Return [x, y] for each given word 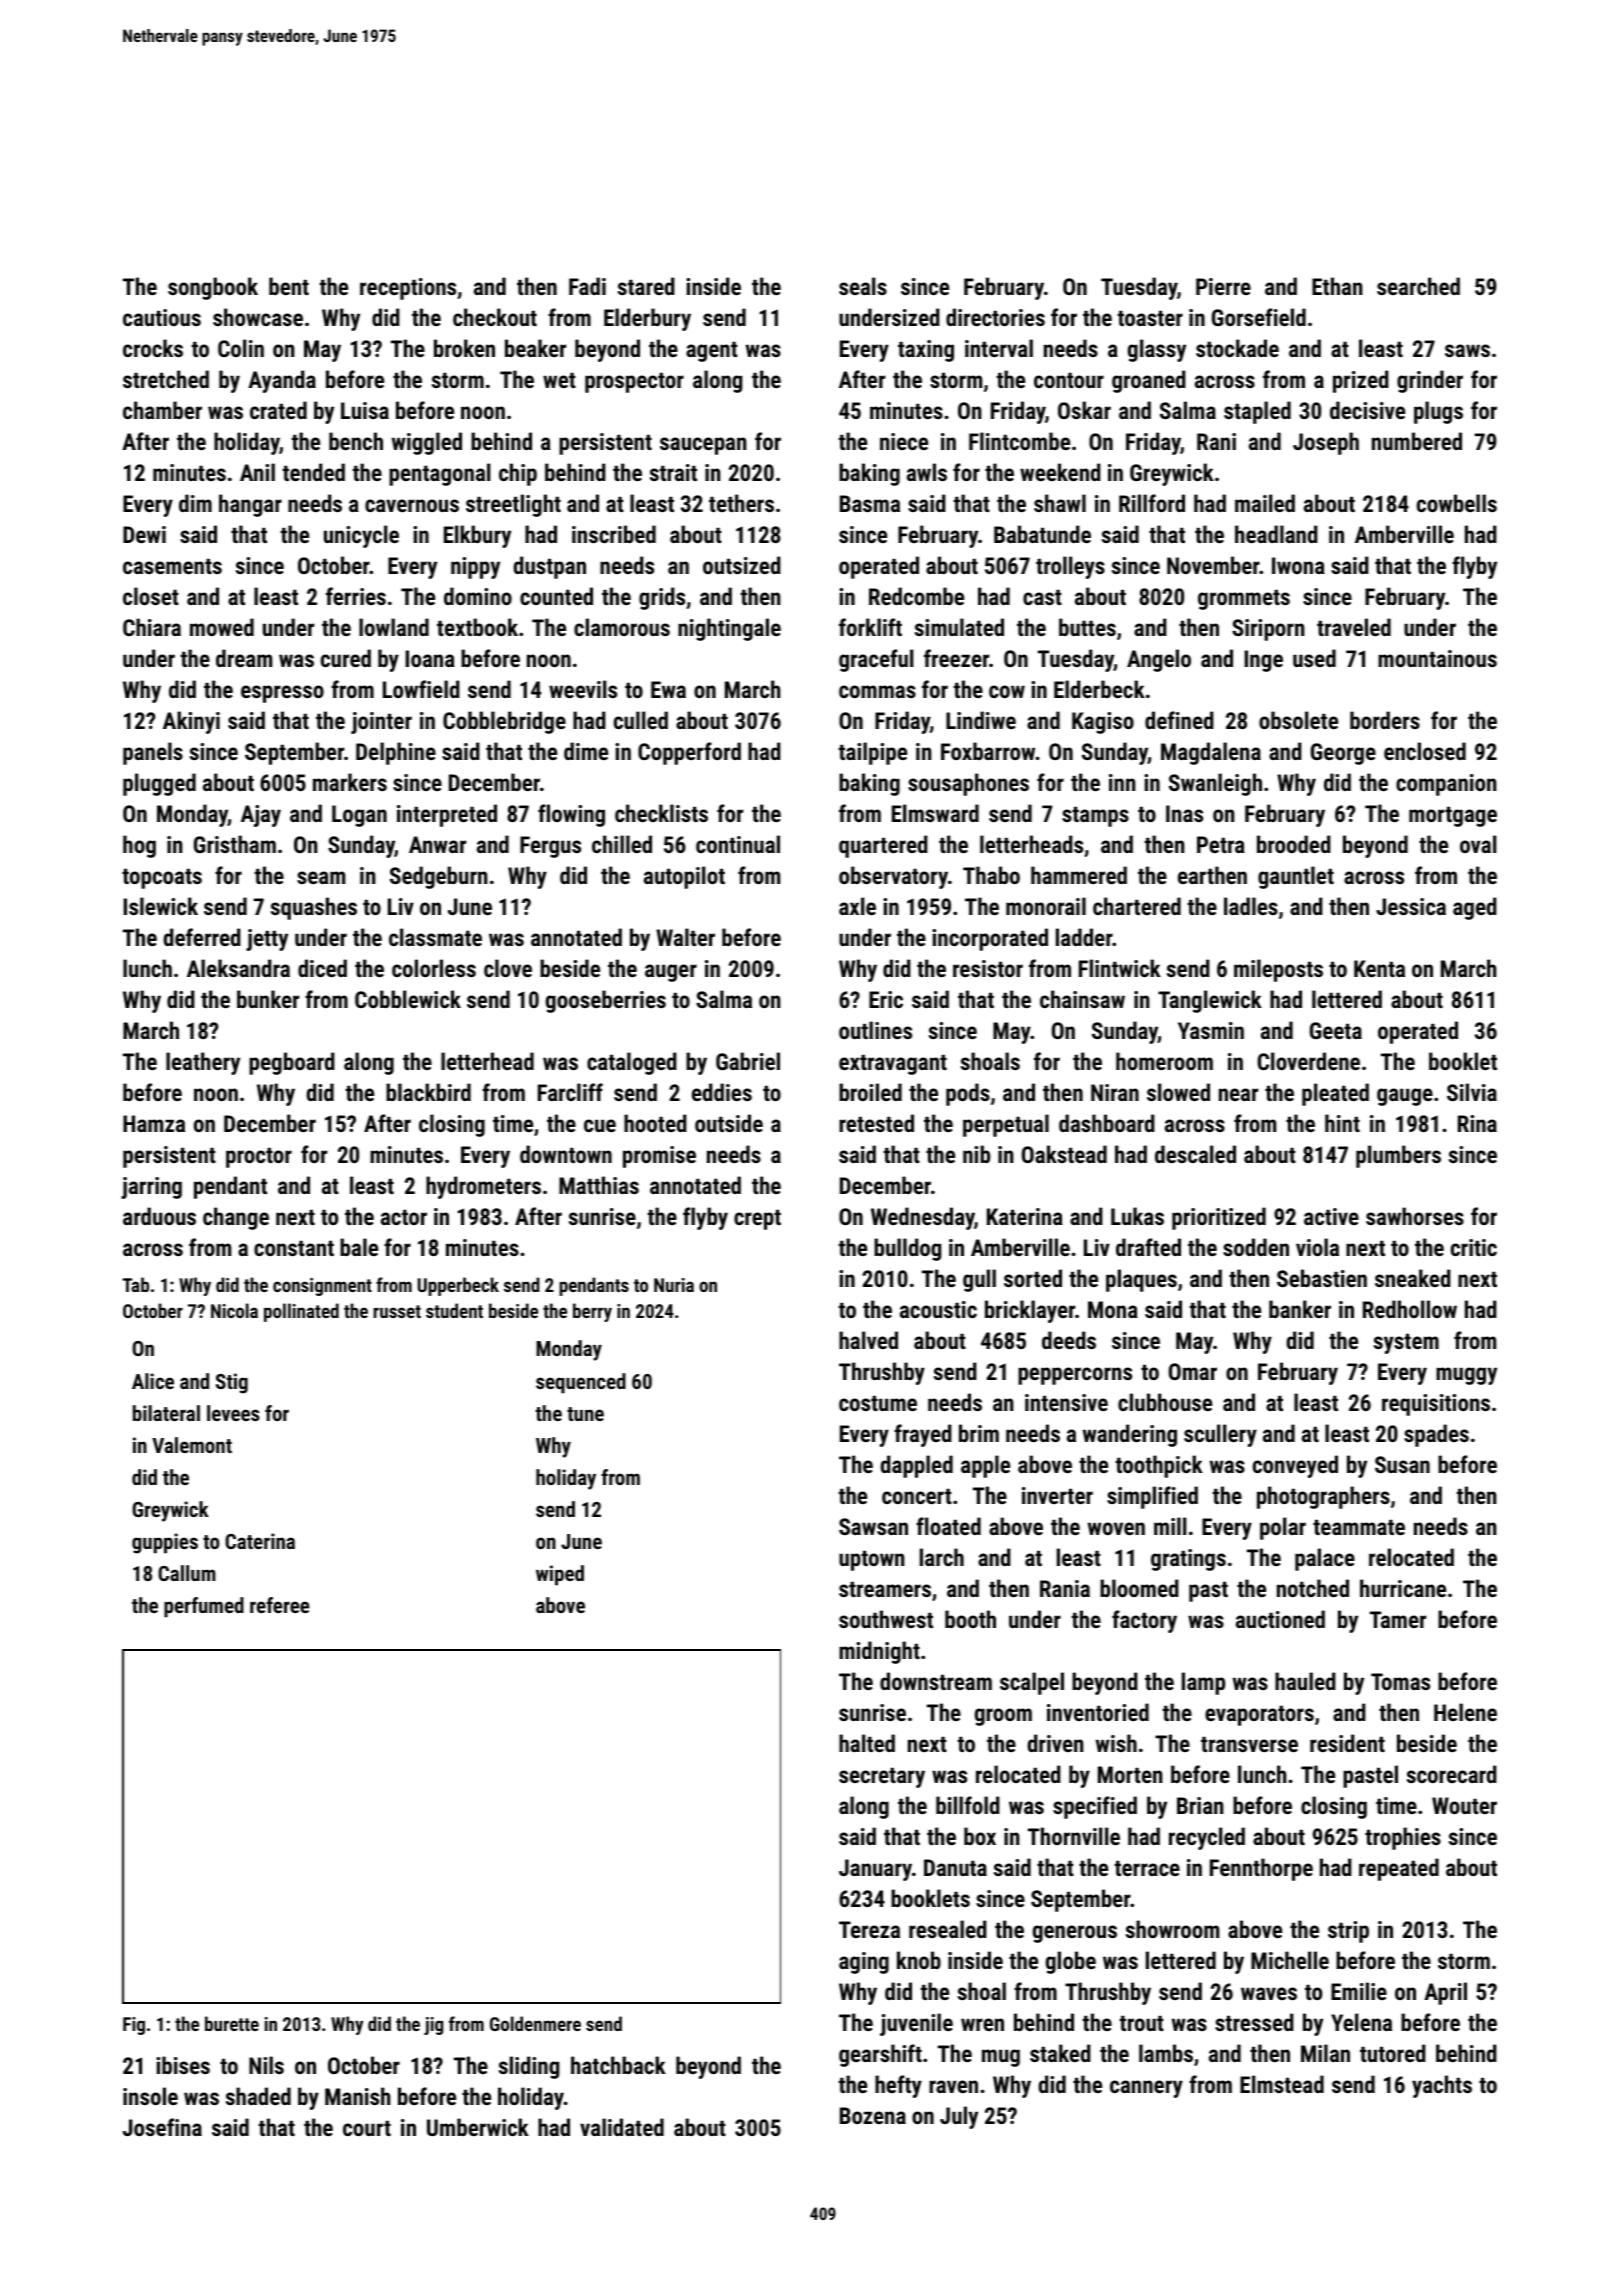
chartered [1137, 906]
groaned [1149, 381]
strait [673, 472]
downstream [936, 1681]
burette [232, 2023]
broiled [870, 1092]
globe [1071, 1962]
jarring [151, 1188]
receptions [408, 289]
